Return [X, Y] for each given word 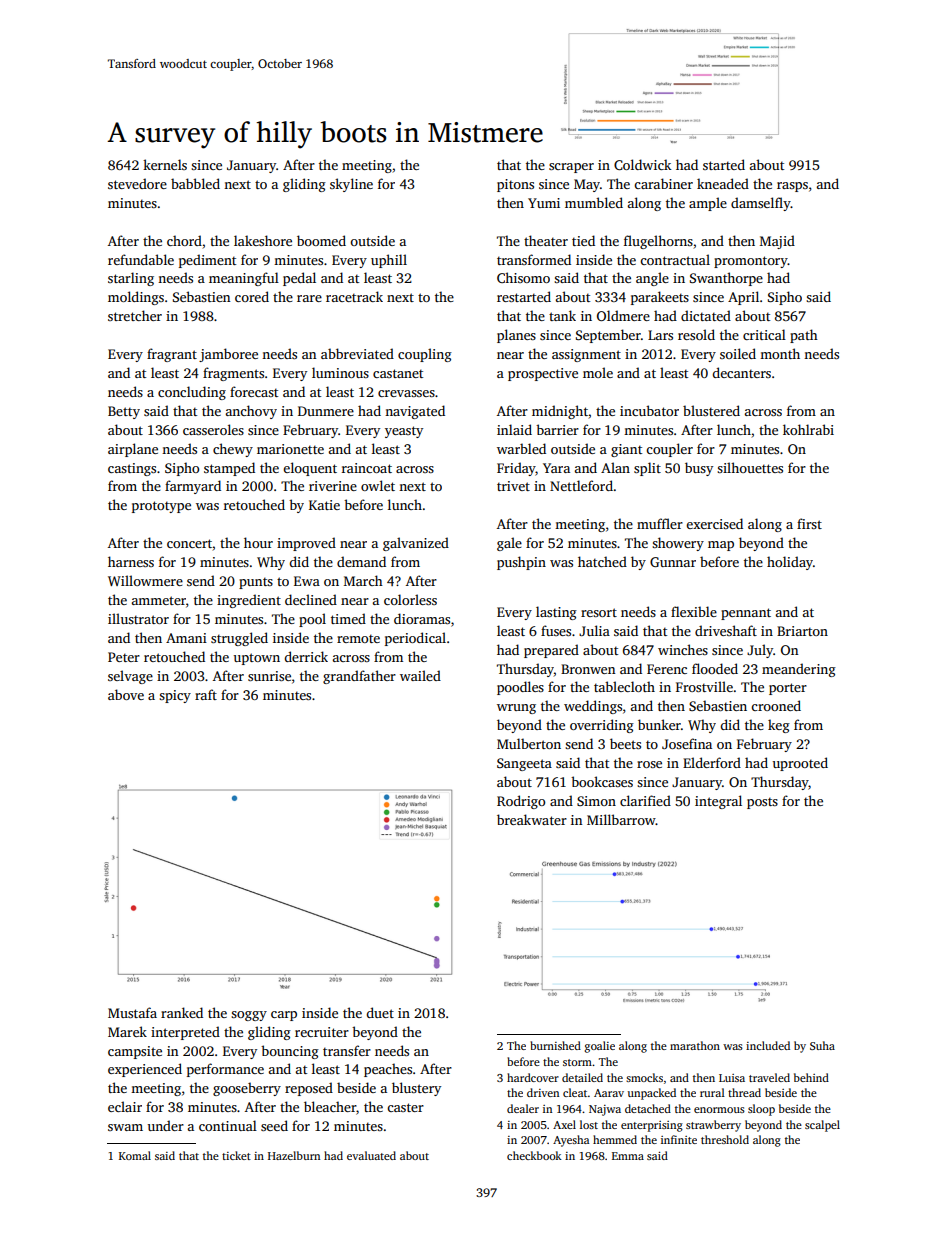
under [166, 1125]
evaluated [371, 1155]
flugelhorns [658, 242]
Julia [594, 630]
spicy [175, 696]
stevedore [137, 183]
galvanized [416, 544]
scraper [571, 168]
